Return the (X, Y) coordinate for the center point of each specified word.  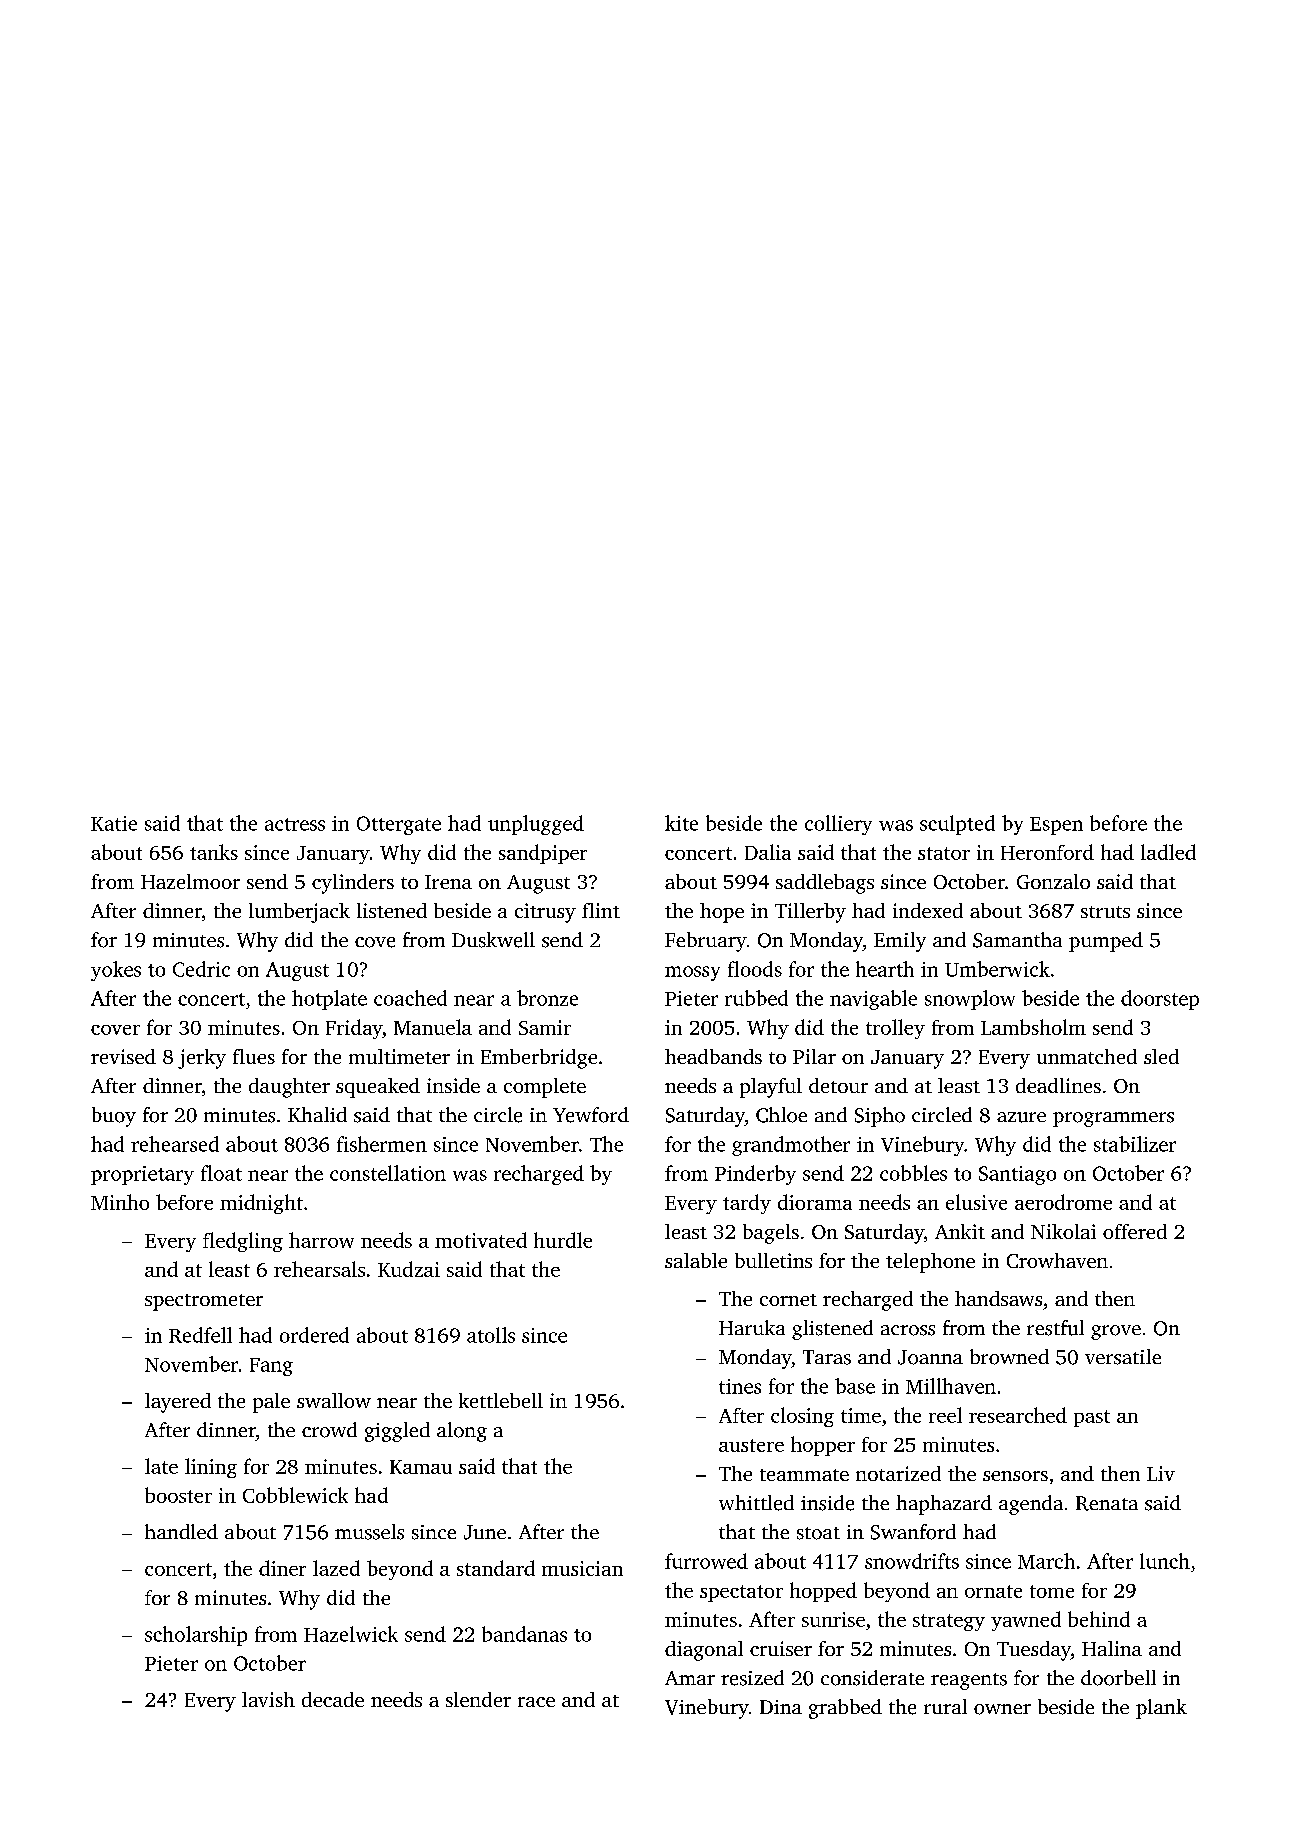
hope (722, 913)
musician (582, 1568)
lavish (268, 1699)
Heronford (1047, 852)
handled (181, 1531)
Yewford (591, 1115)
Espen (1056, 826)
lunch (1165, 1561)
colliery (838, 825)
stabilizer (1135, 1144)
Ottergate (399, 825)
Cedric (201, 969)
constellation (388, 1173)
